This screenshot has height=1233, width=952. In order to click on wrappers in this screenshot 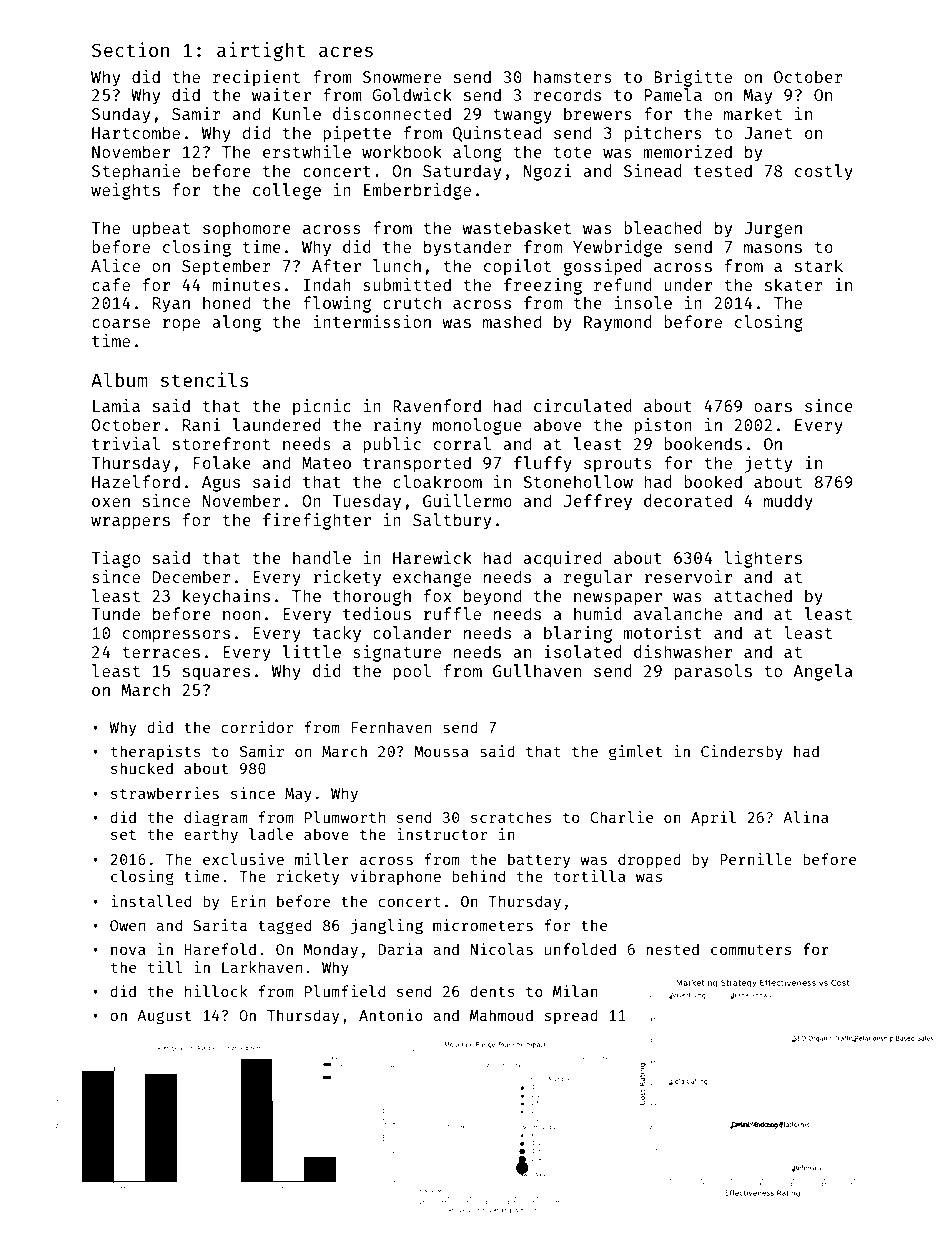, I will do `click(130, 523)`.
